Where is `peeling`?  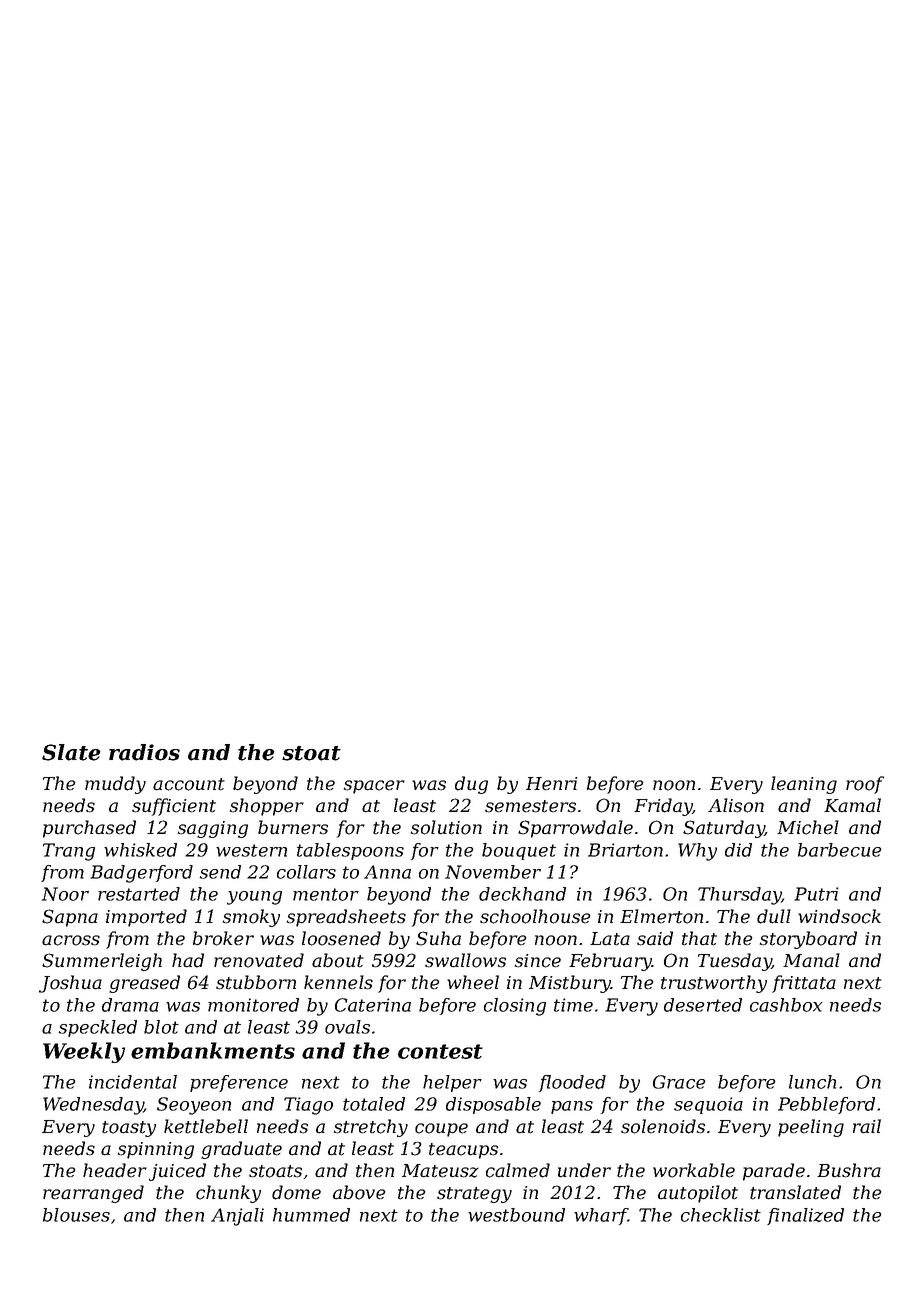 peeling is located at coordinates (811, 1128).
